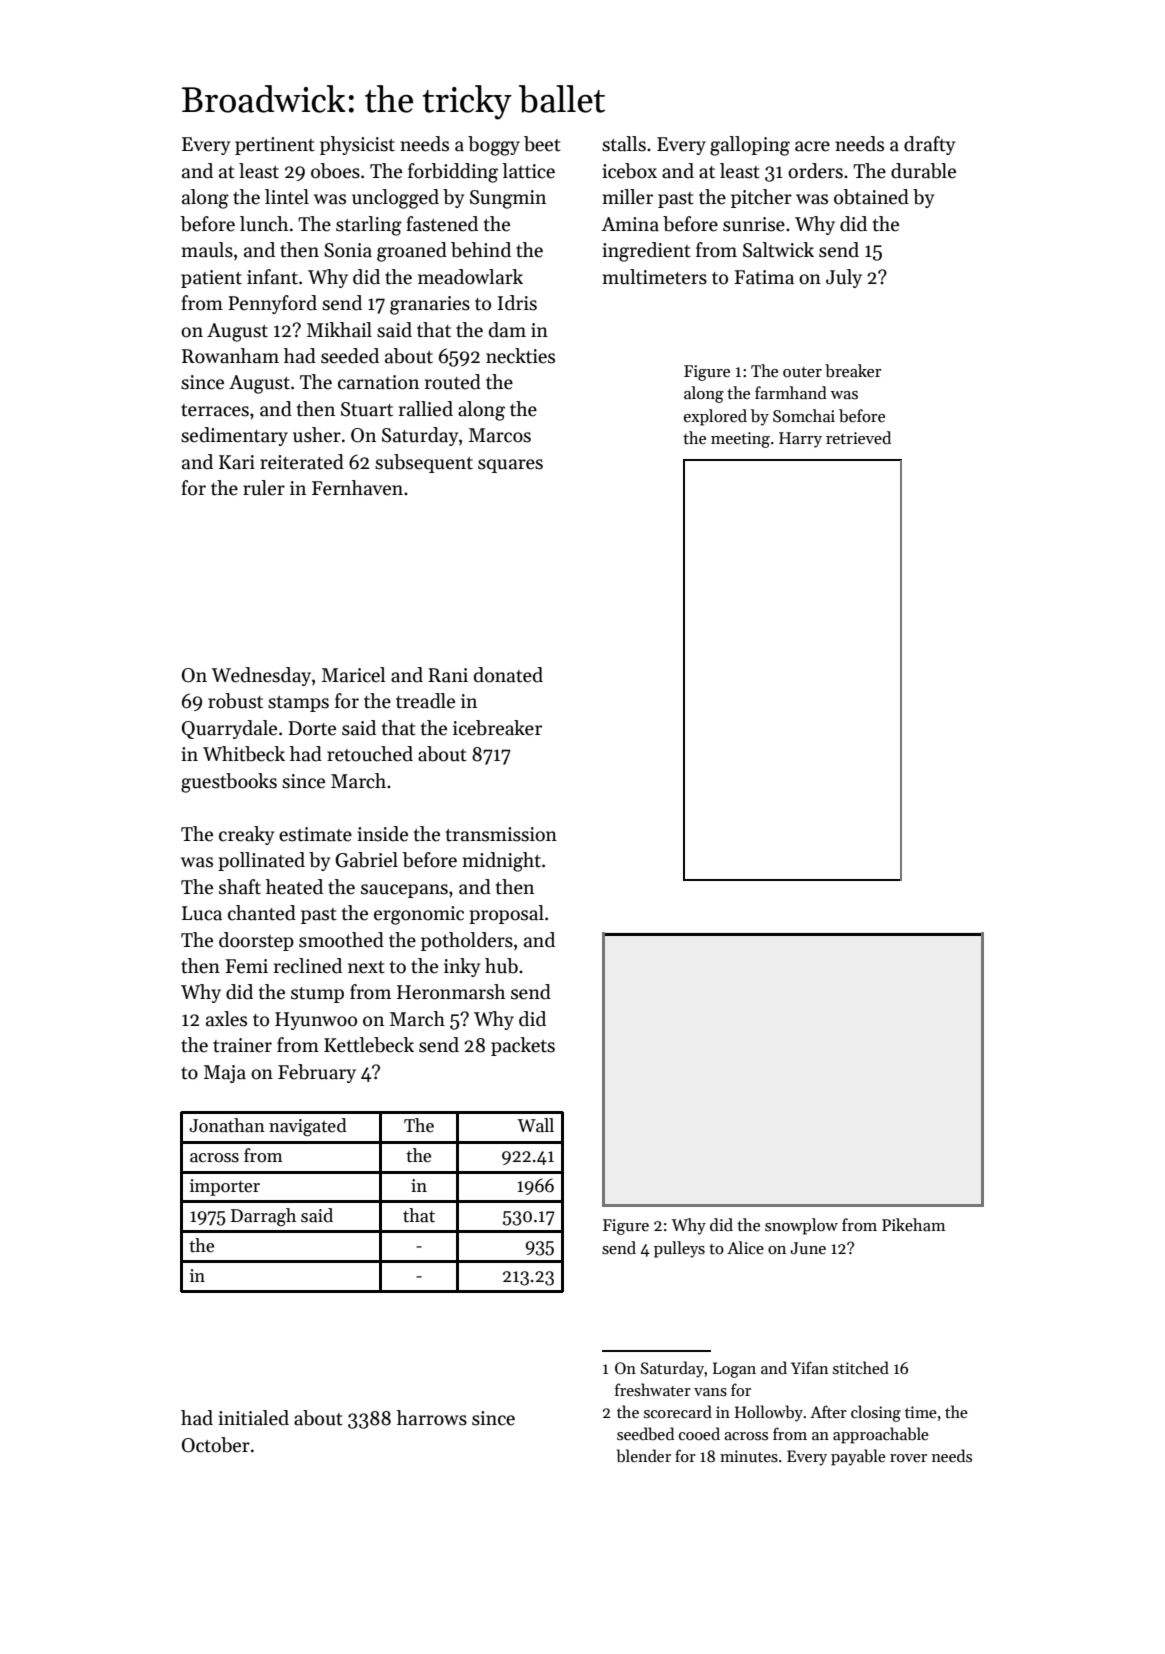 Image resolution: width=1165 pixels, height=1654 pixels. I want to click on Marcos, so click(500, 435).
